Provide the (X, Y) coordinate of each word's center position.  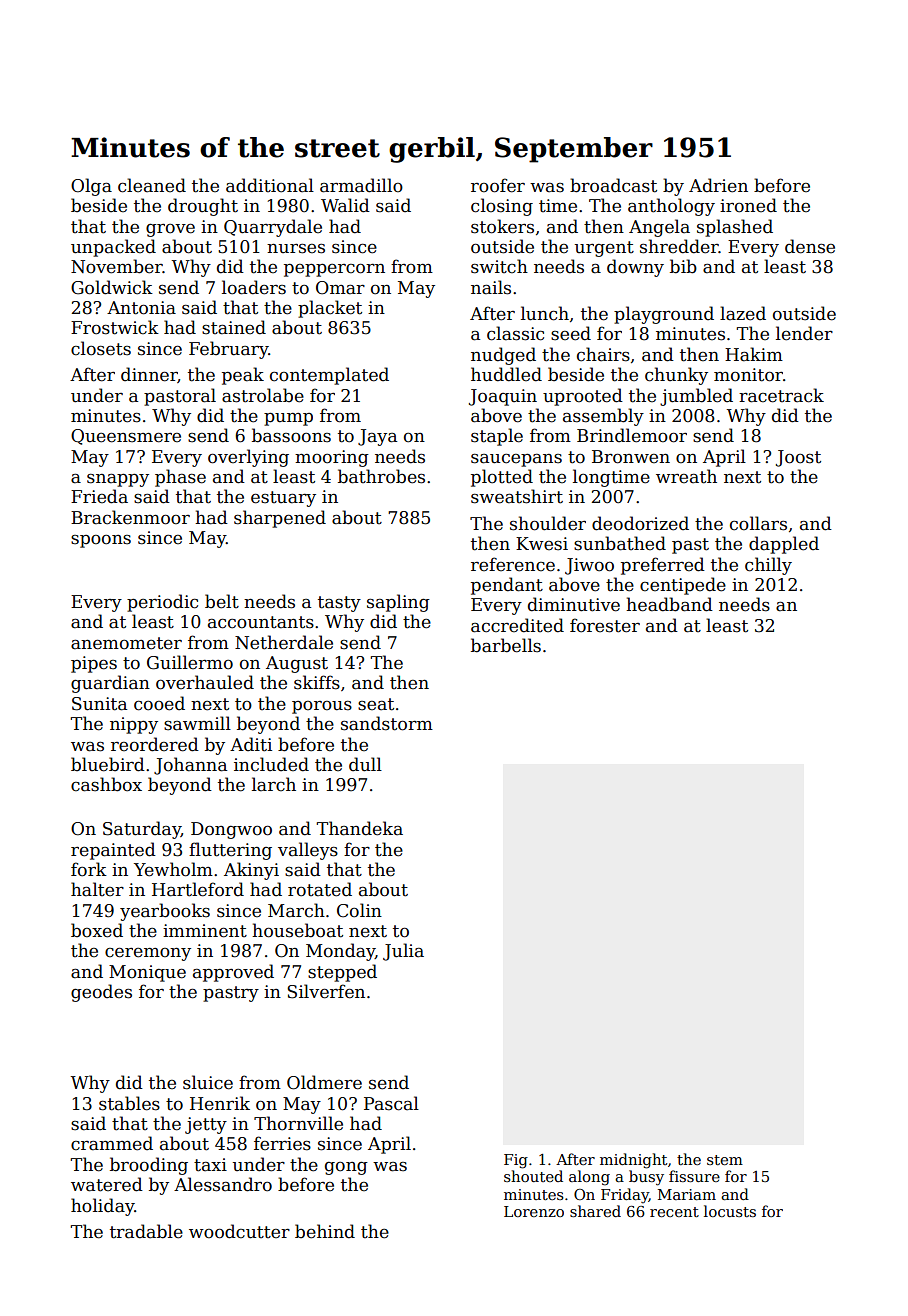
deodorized (640, 523)
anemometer (126, 643)
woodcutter (239, 1231)
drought (203, 207)
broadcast (613, 185)
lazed (743, 313)
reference (513, 564)
